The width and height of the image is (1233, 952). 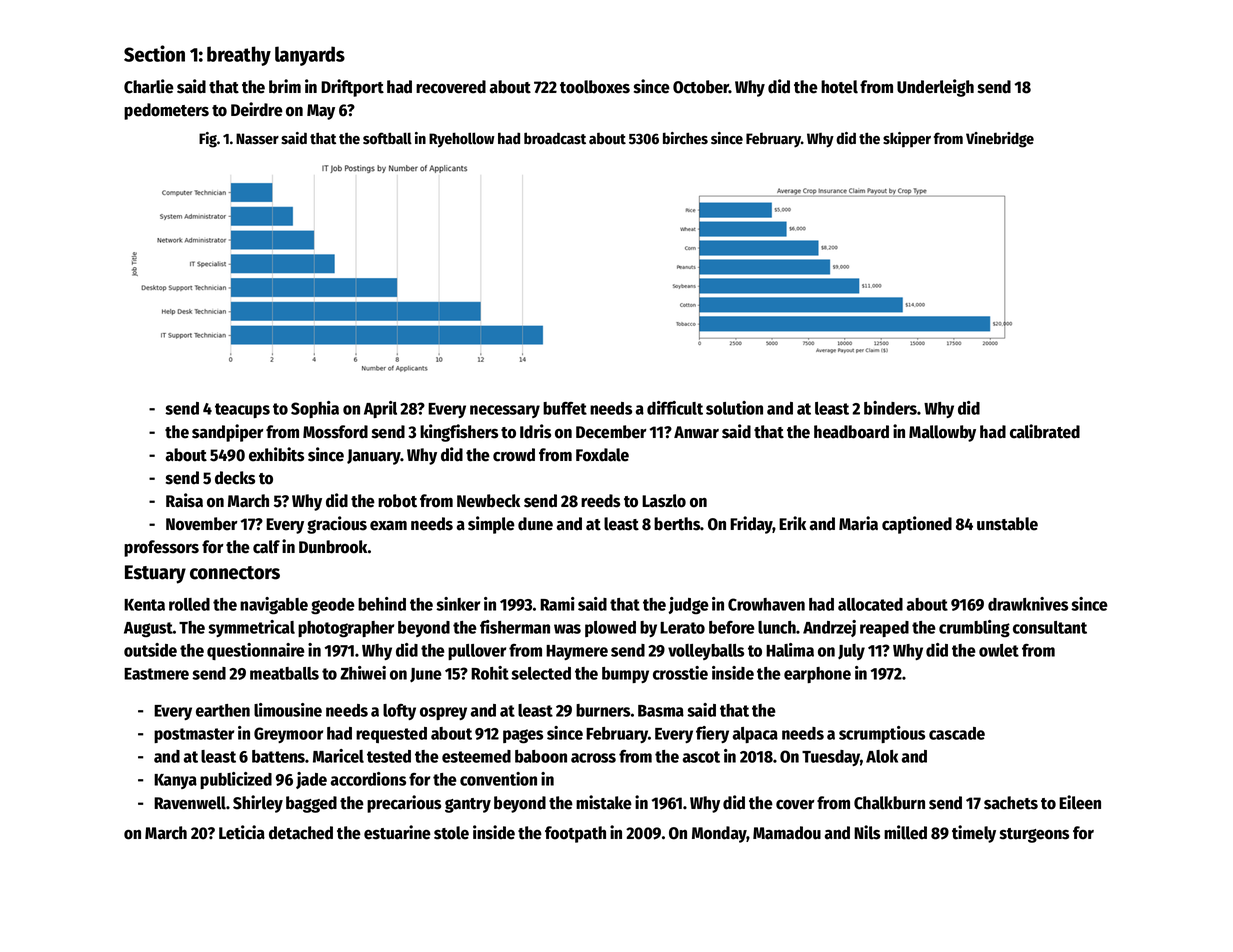 What do you see at coordinates (734, 408) in the image?
I see `solution` at bounding box center [734, 408].
